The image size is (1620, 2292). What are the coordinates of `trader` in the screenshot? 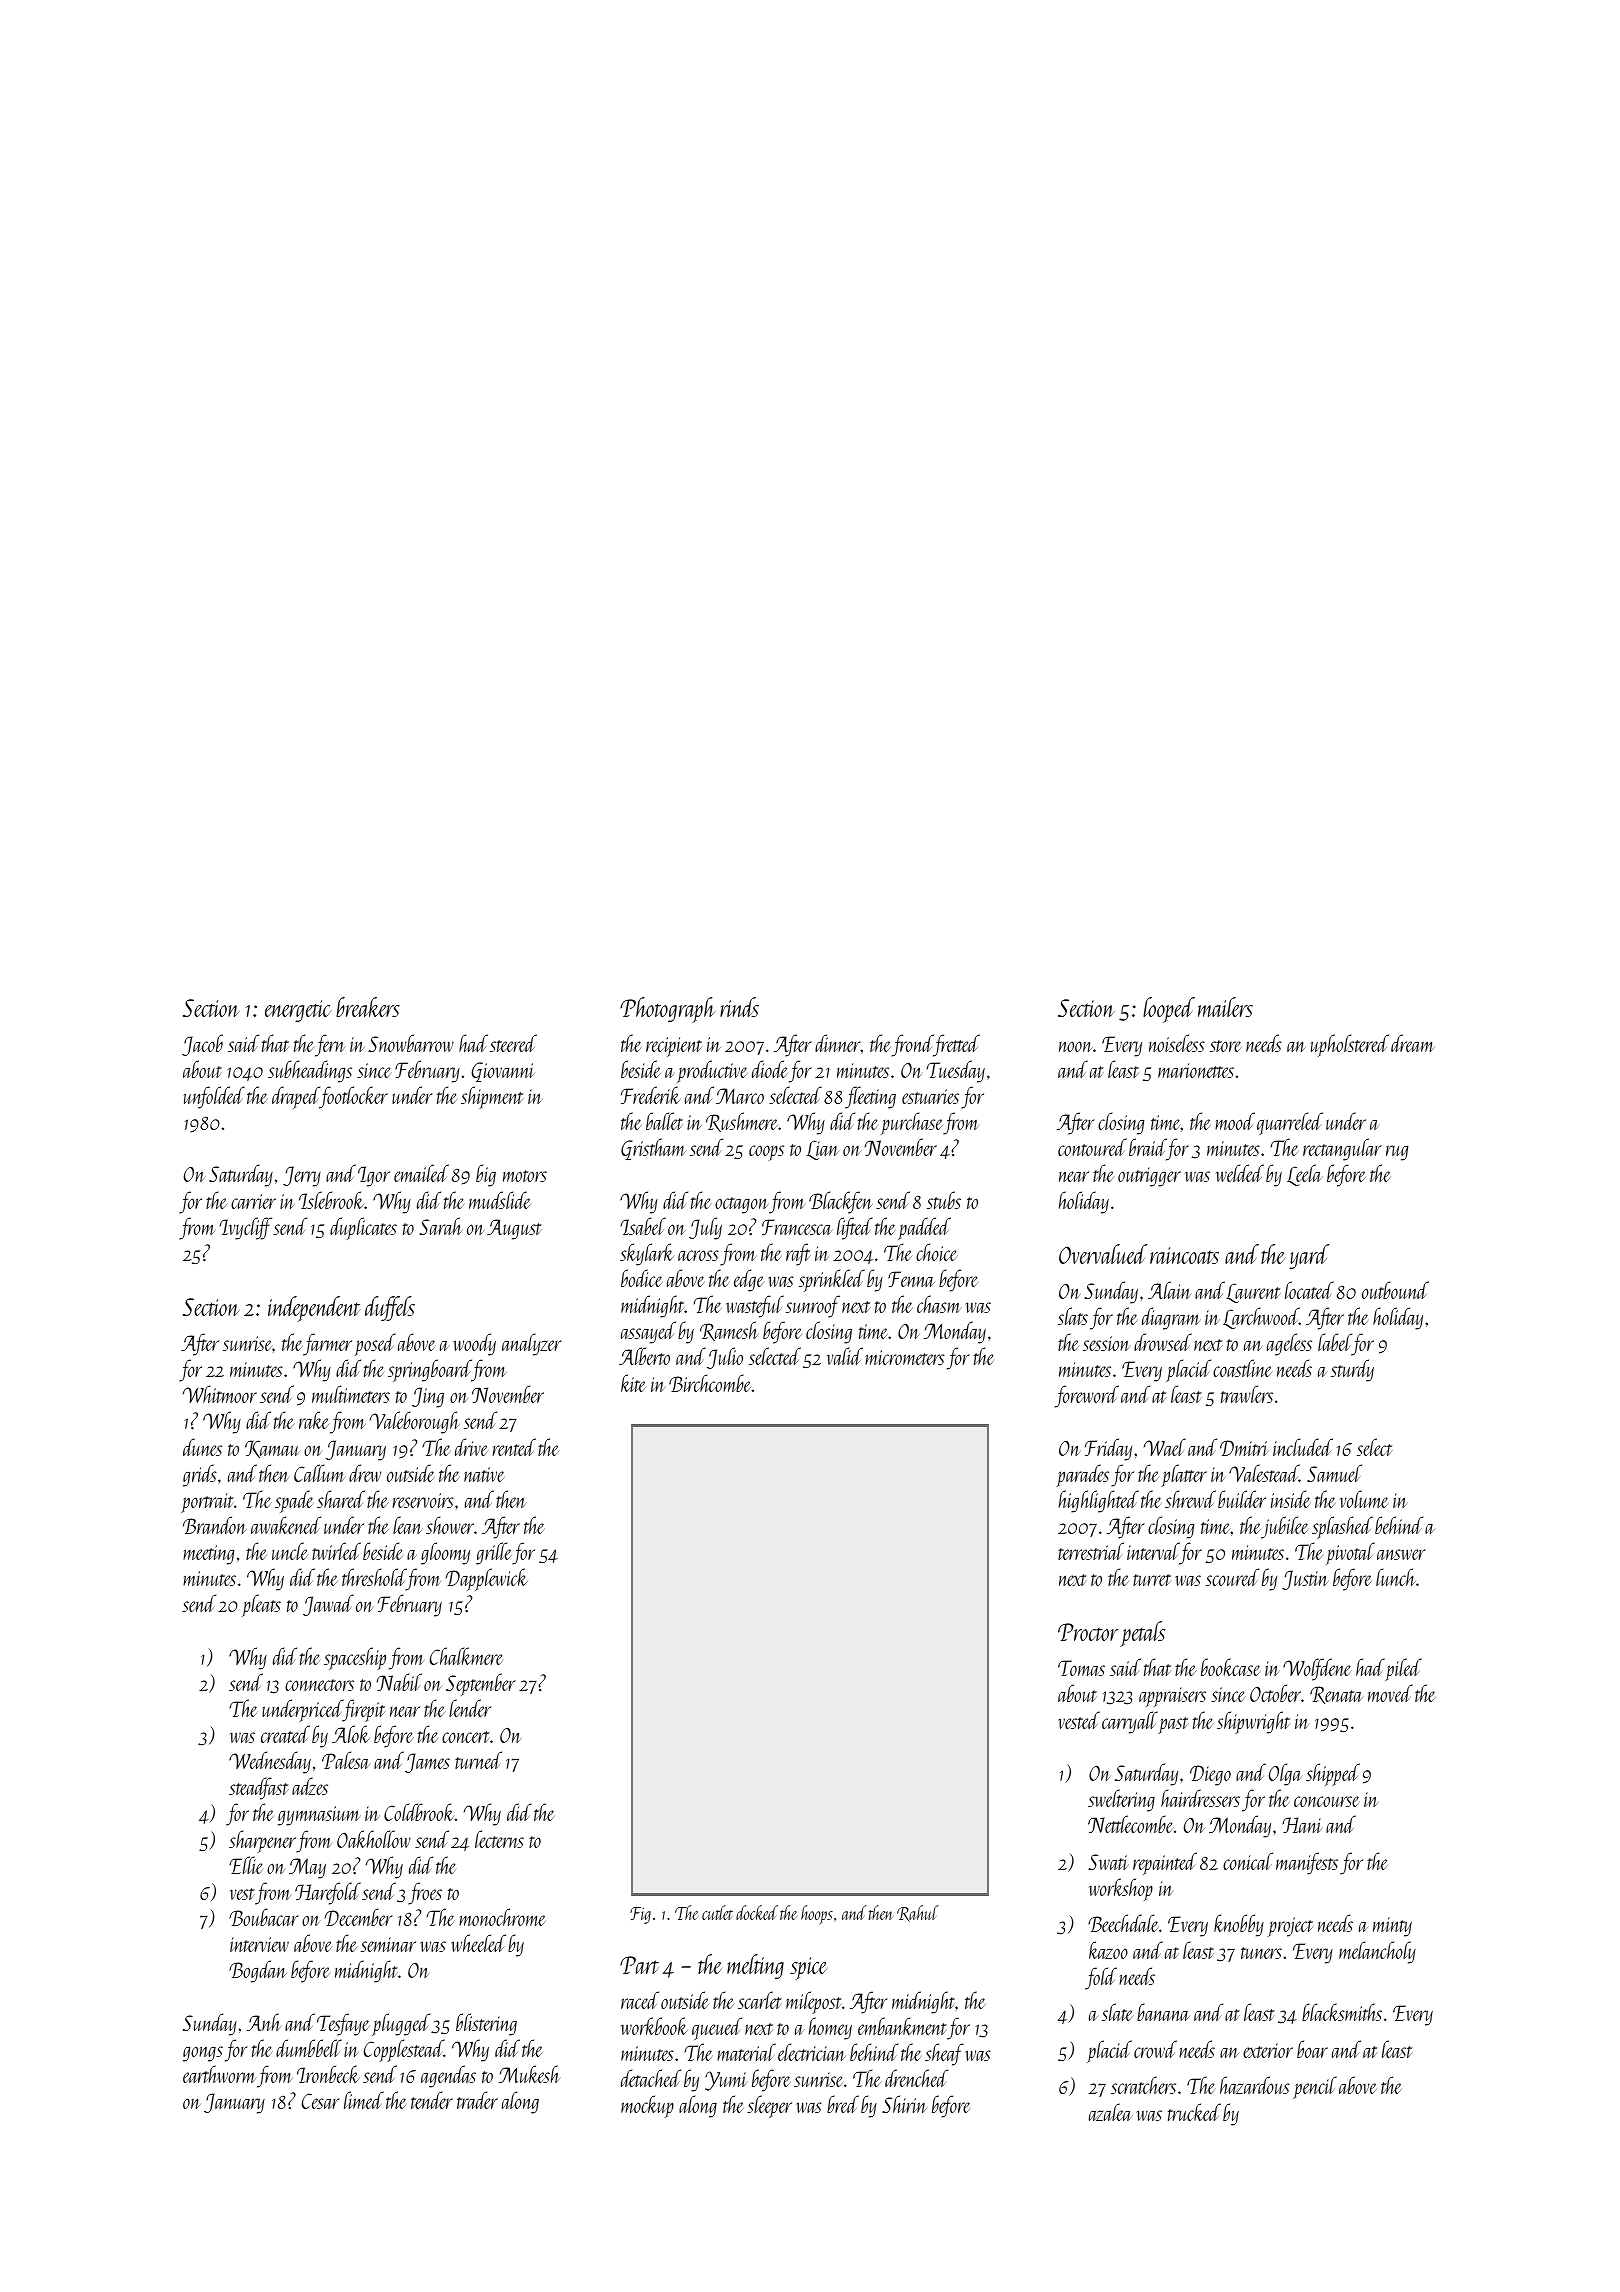 It's located at (477, 2100).
